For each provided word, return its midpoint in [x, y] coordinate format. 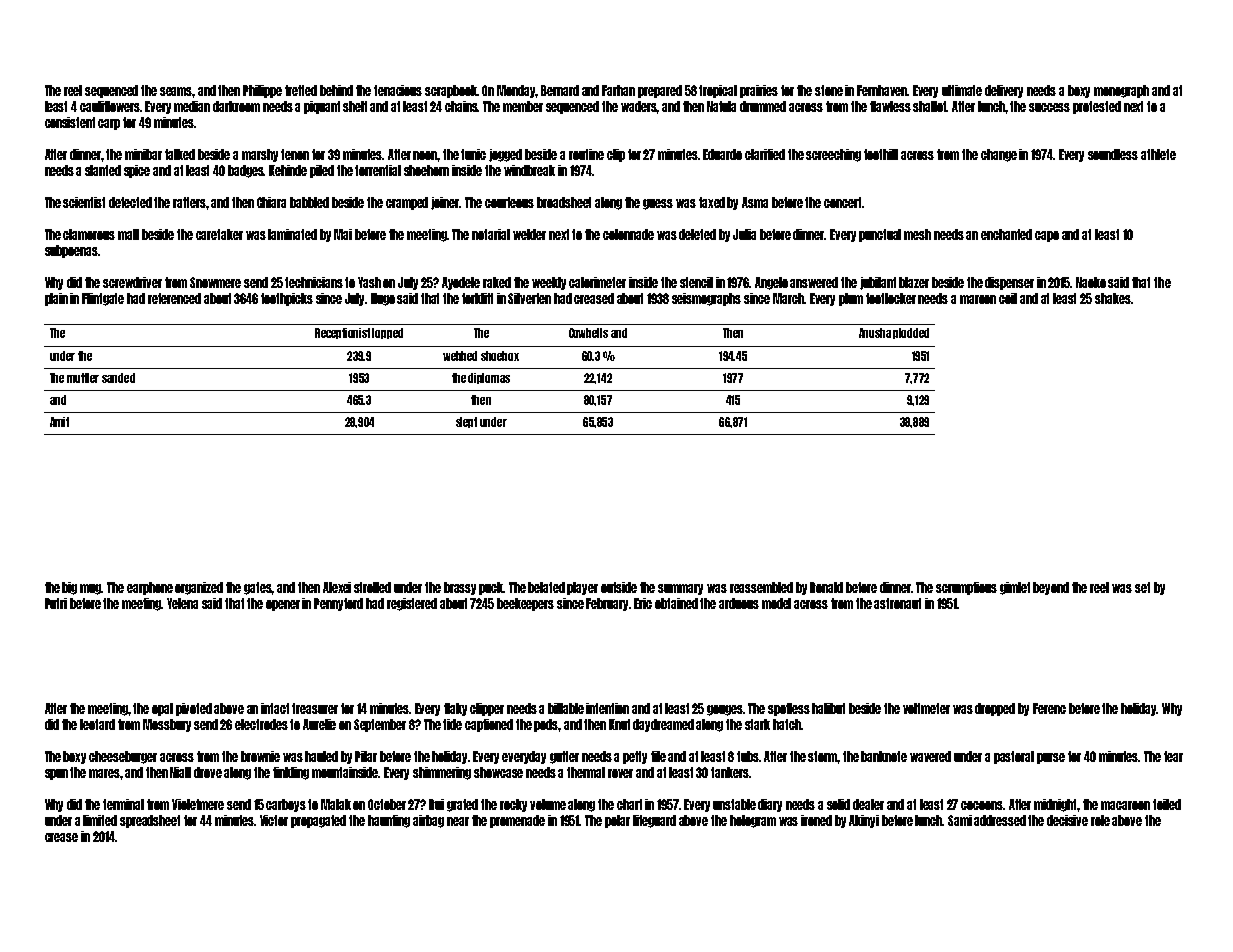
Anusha [875, 333]
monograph [1121, 91]
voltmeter [926, 708]
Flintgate [103, 299]
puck [491, 588]
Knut [619, 724]
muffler [83, 378]
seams [176, 91]
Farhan [618, 90]
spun [56, 774]
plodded [911, 333]
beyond [1051, 588]
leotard [97, 724]
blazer [914, 282]
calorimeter [597, 282]
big [69, 588]
